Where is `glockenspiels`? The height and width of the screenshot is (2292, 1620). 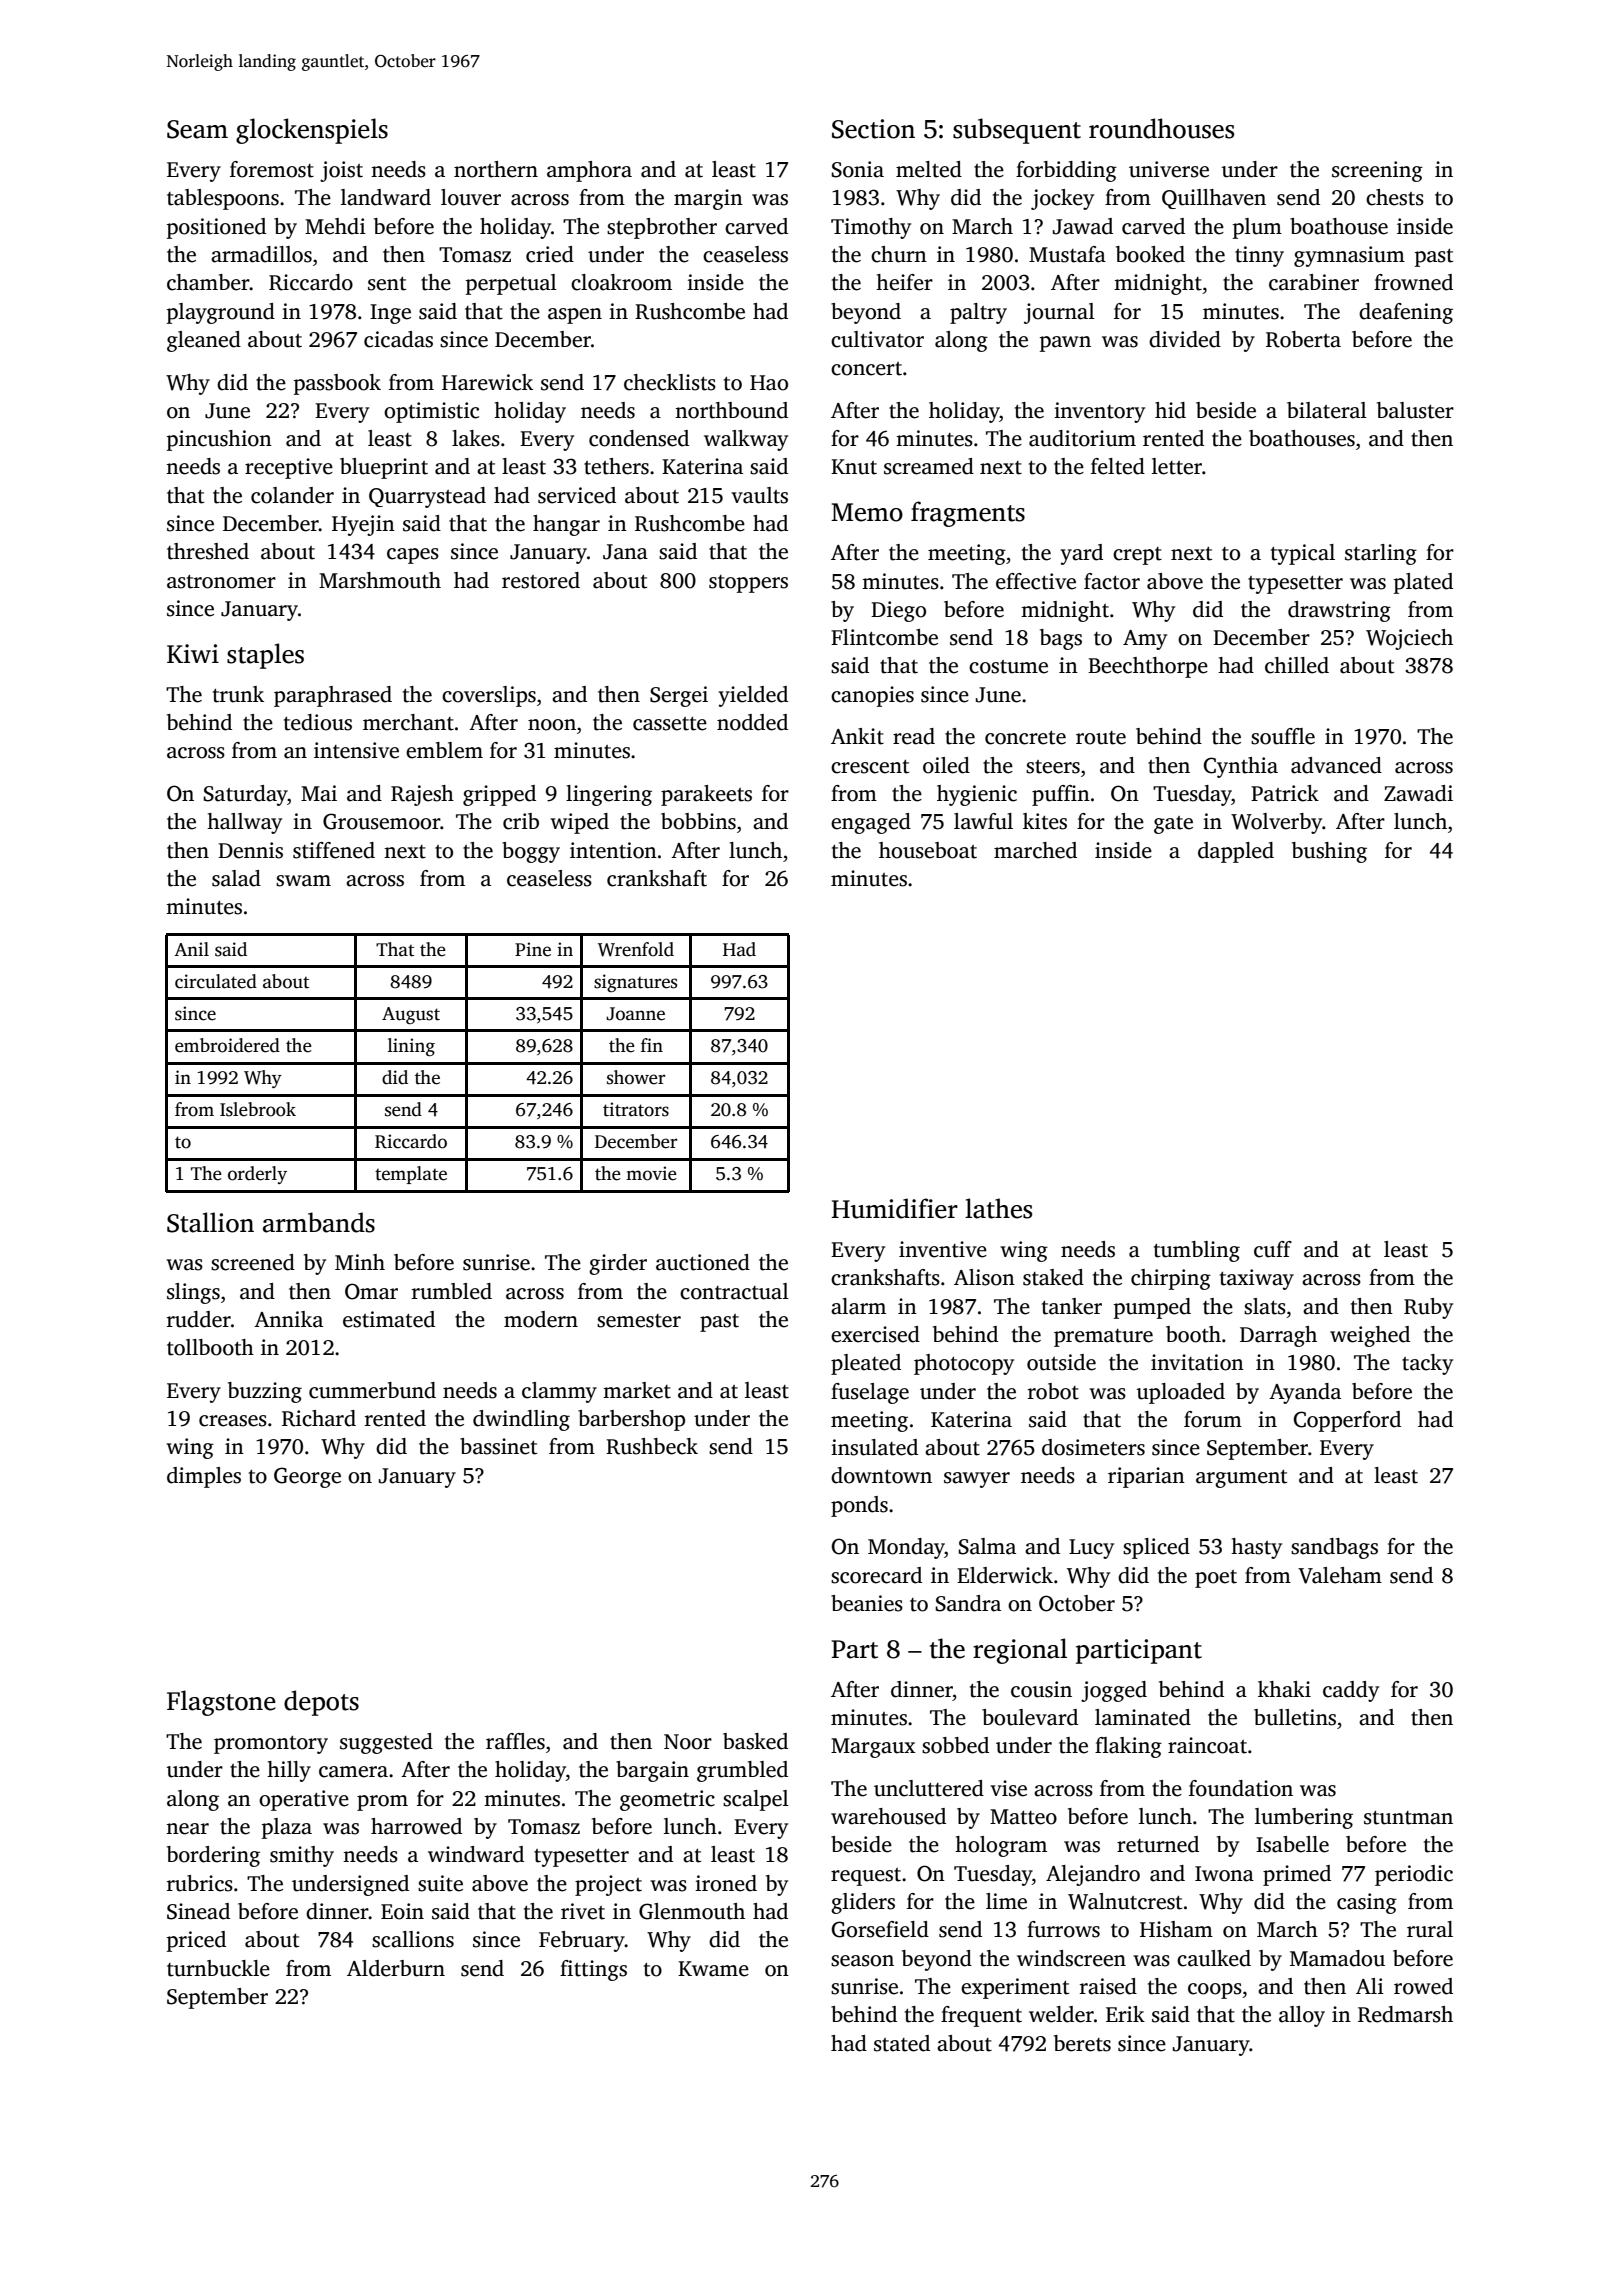 glockenspiels is located at coordinates (312, 131).
